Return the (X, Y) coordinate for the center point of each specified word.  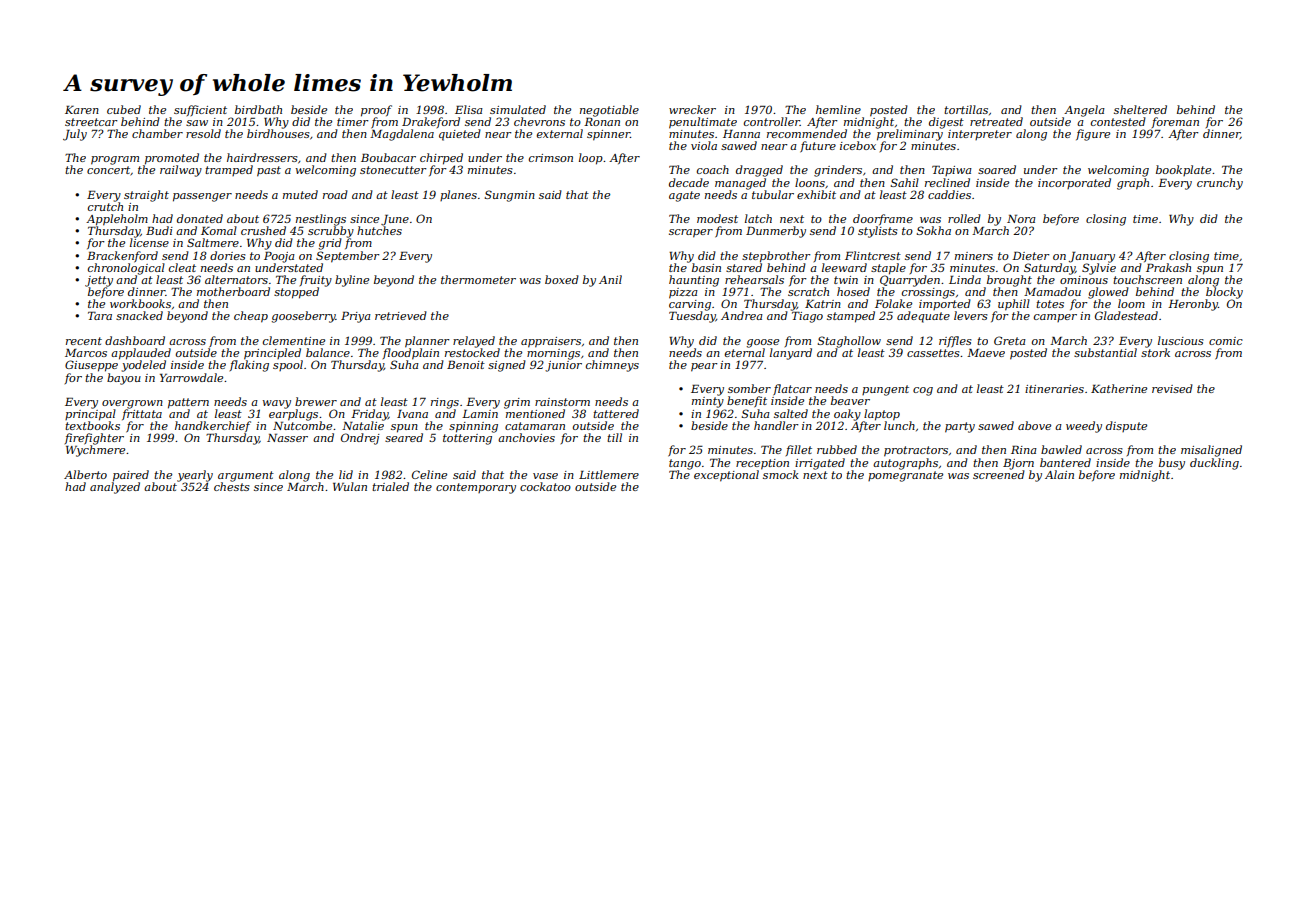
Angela (1084, 111)
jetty (99, 281)
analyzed (115, 488)
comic (1226, 341)
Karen (82, 110)
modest (717, 218)
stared (744, 267)
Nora (1021, 219)
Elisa (469, 109)
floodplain (411, 354)
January (1092, 257)
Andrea (742, 315)
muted (300, 194)
